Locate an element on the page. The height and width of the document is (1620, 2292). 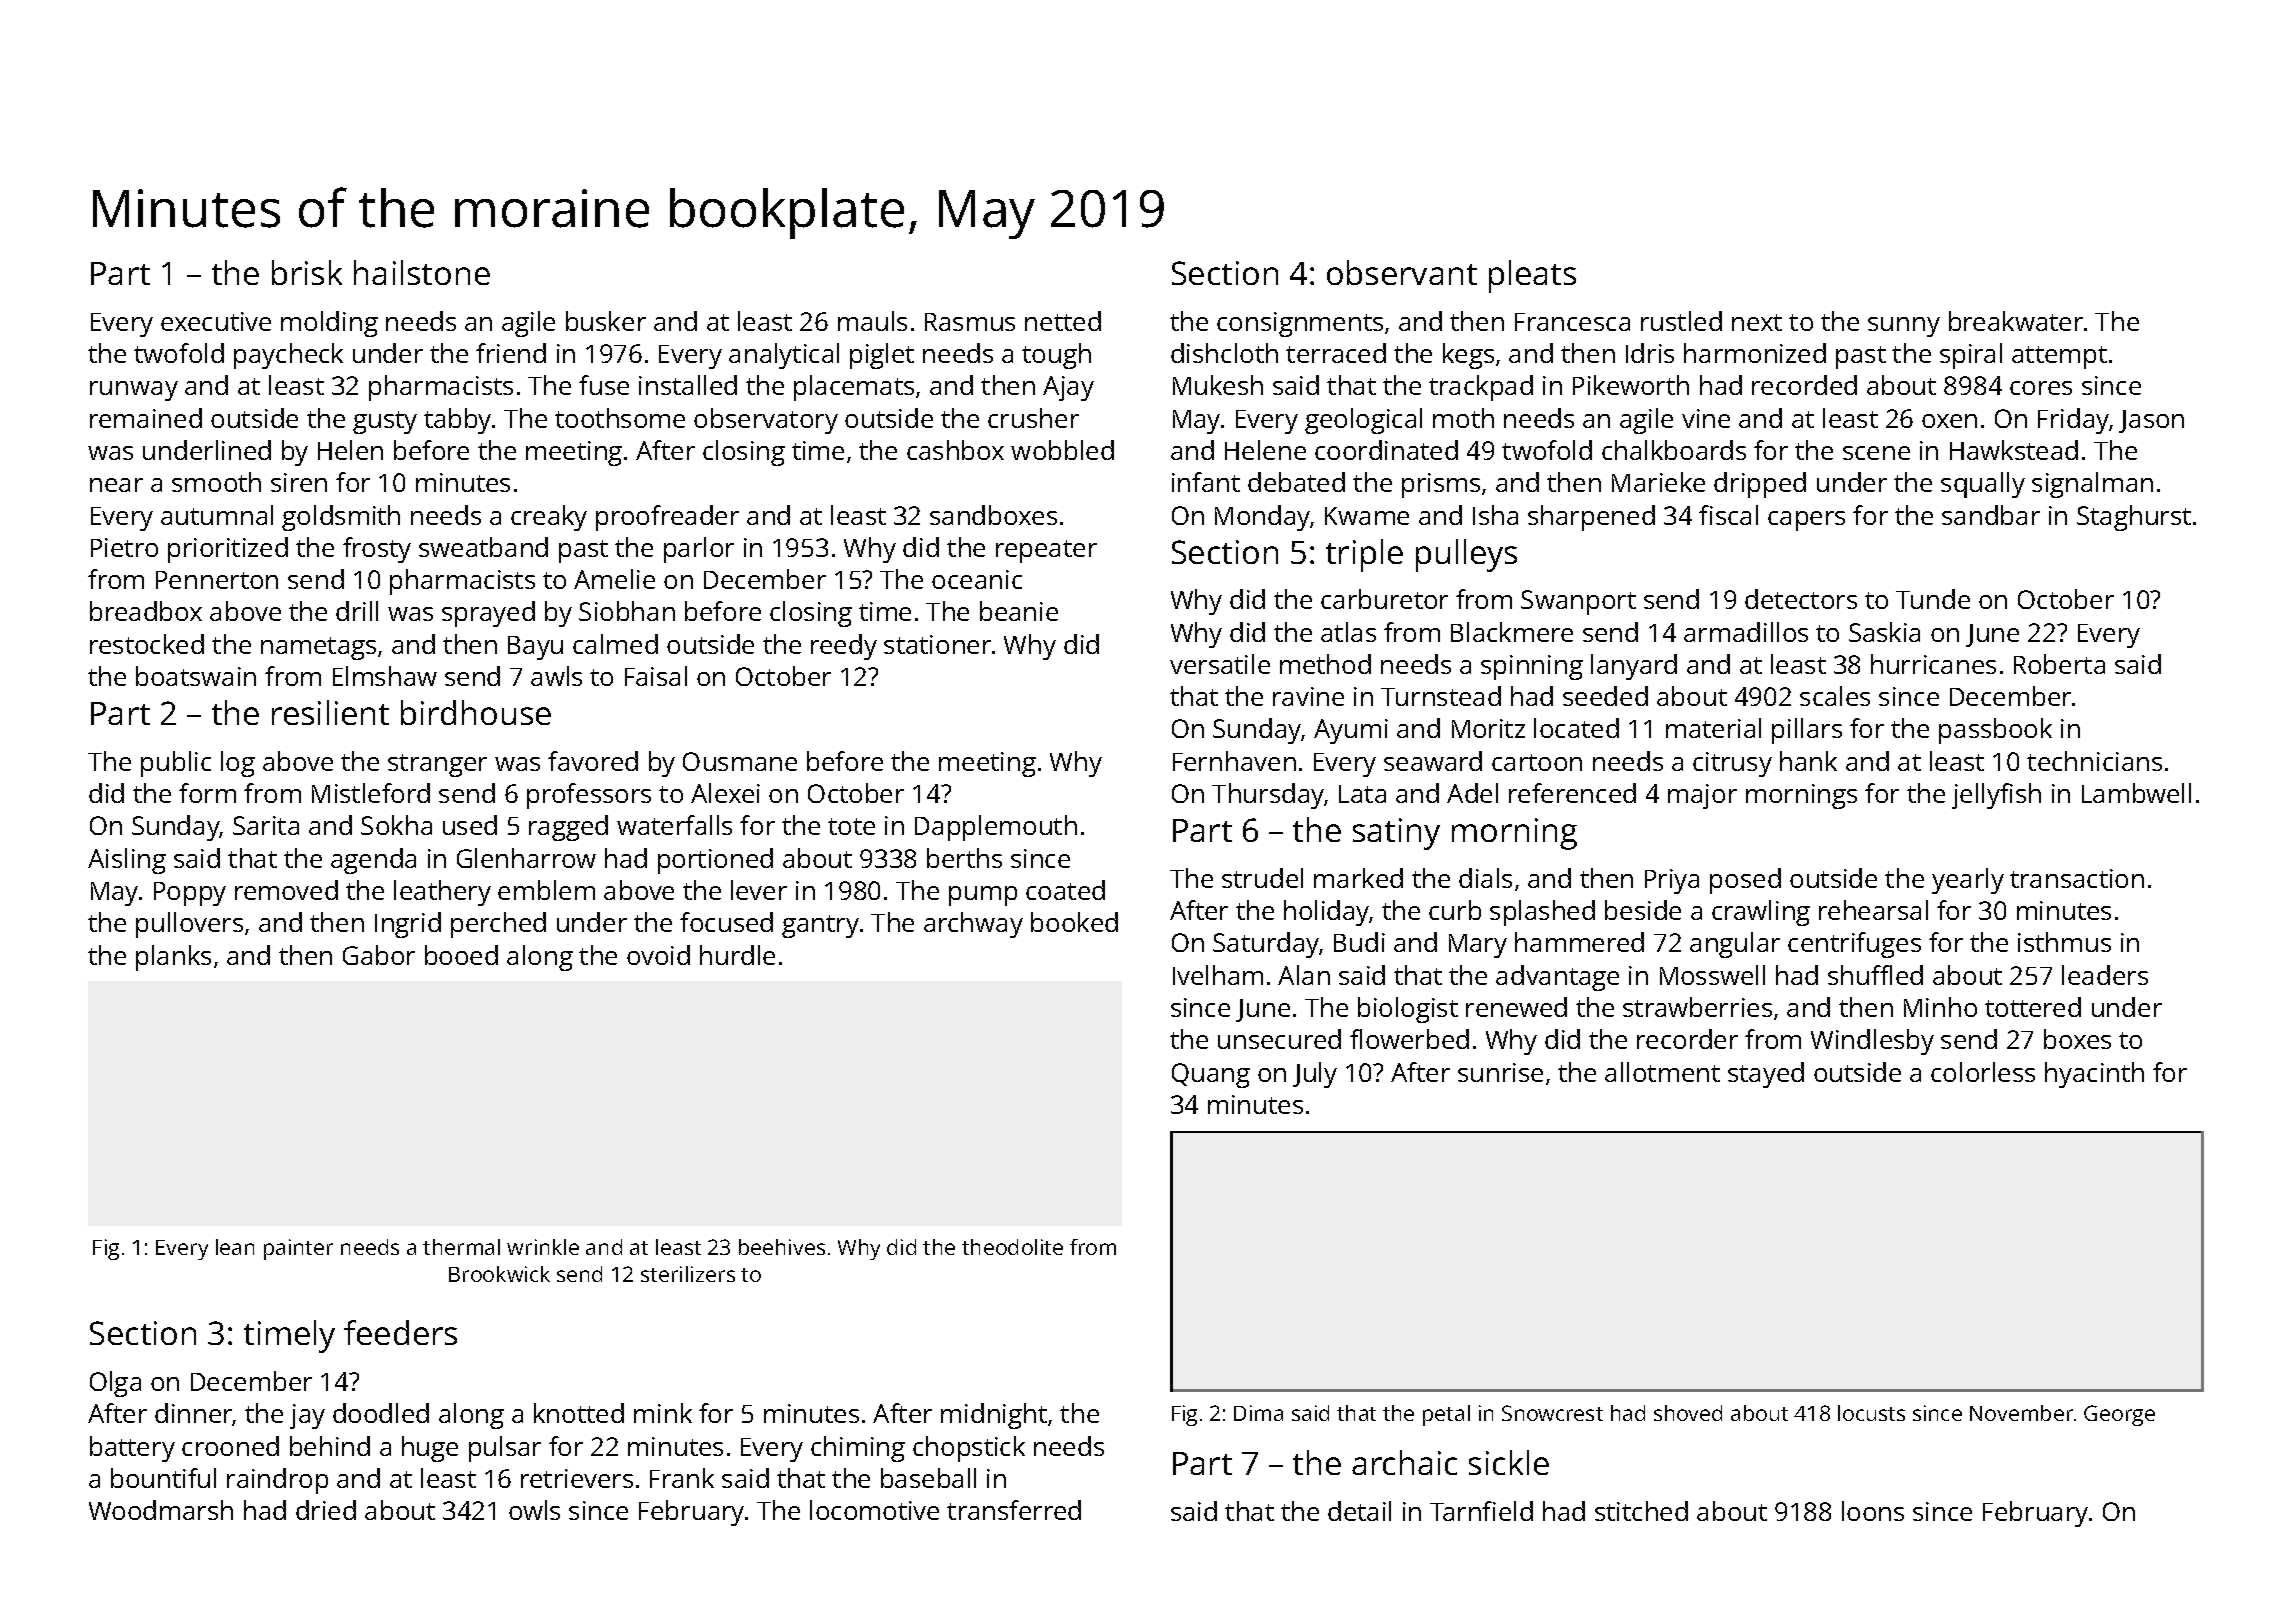
brisk is located at coordinates (307, 272).
